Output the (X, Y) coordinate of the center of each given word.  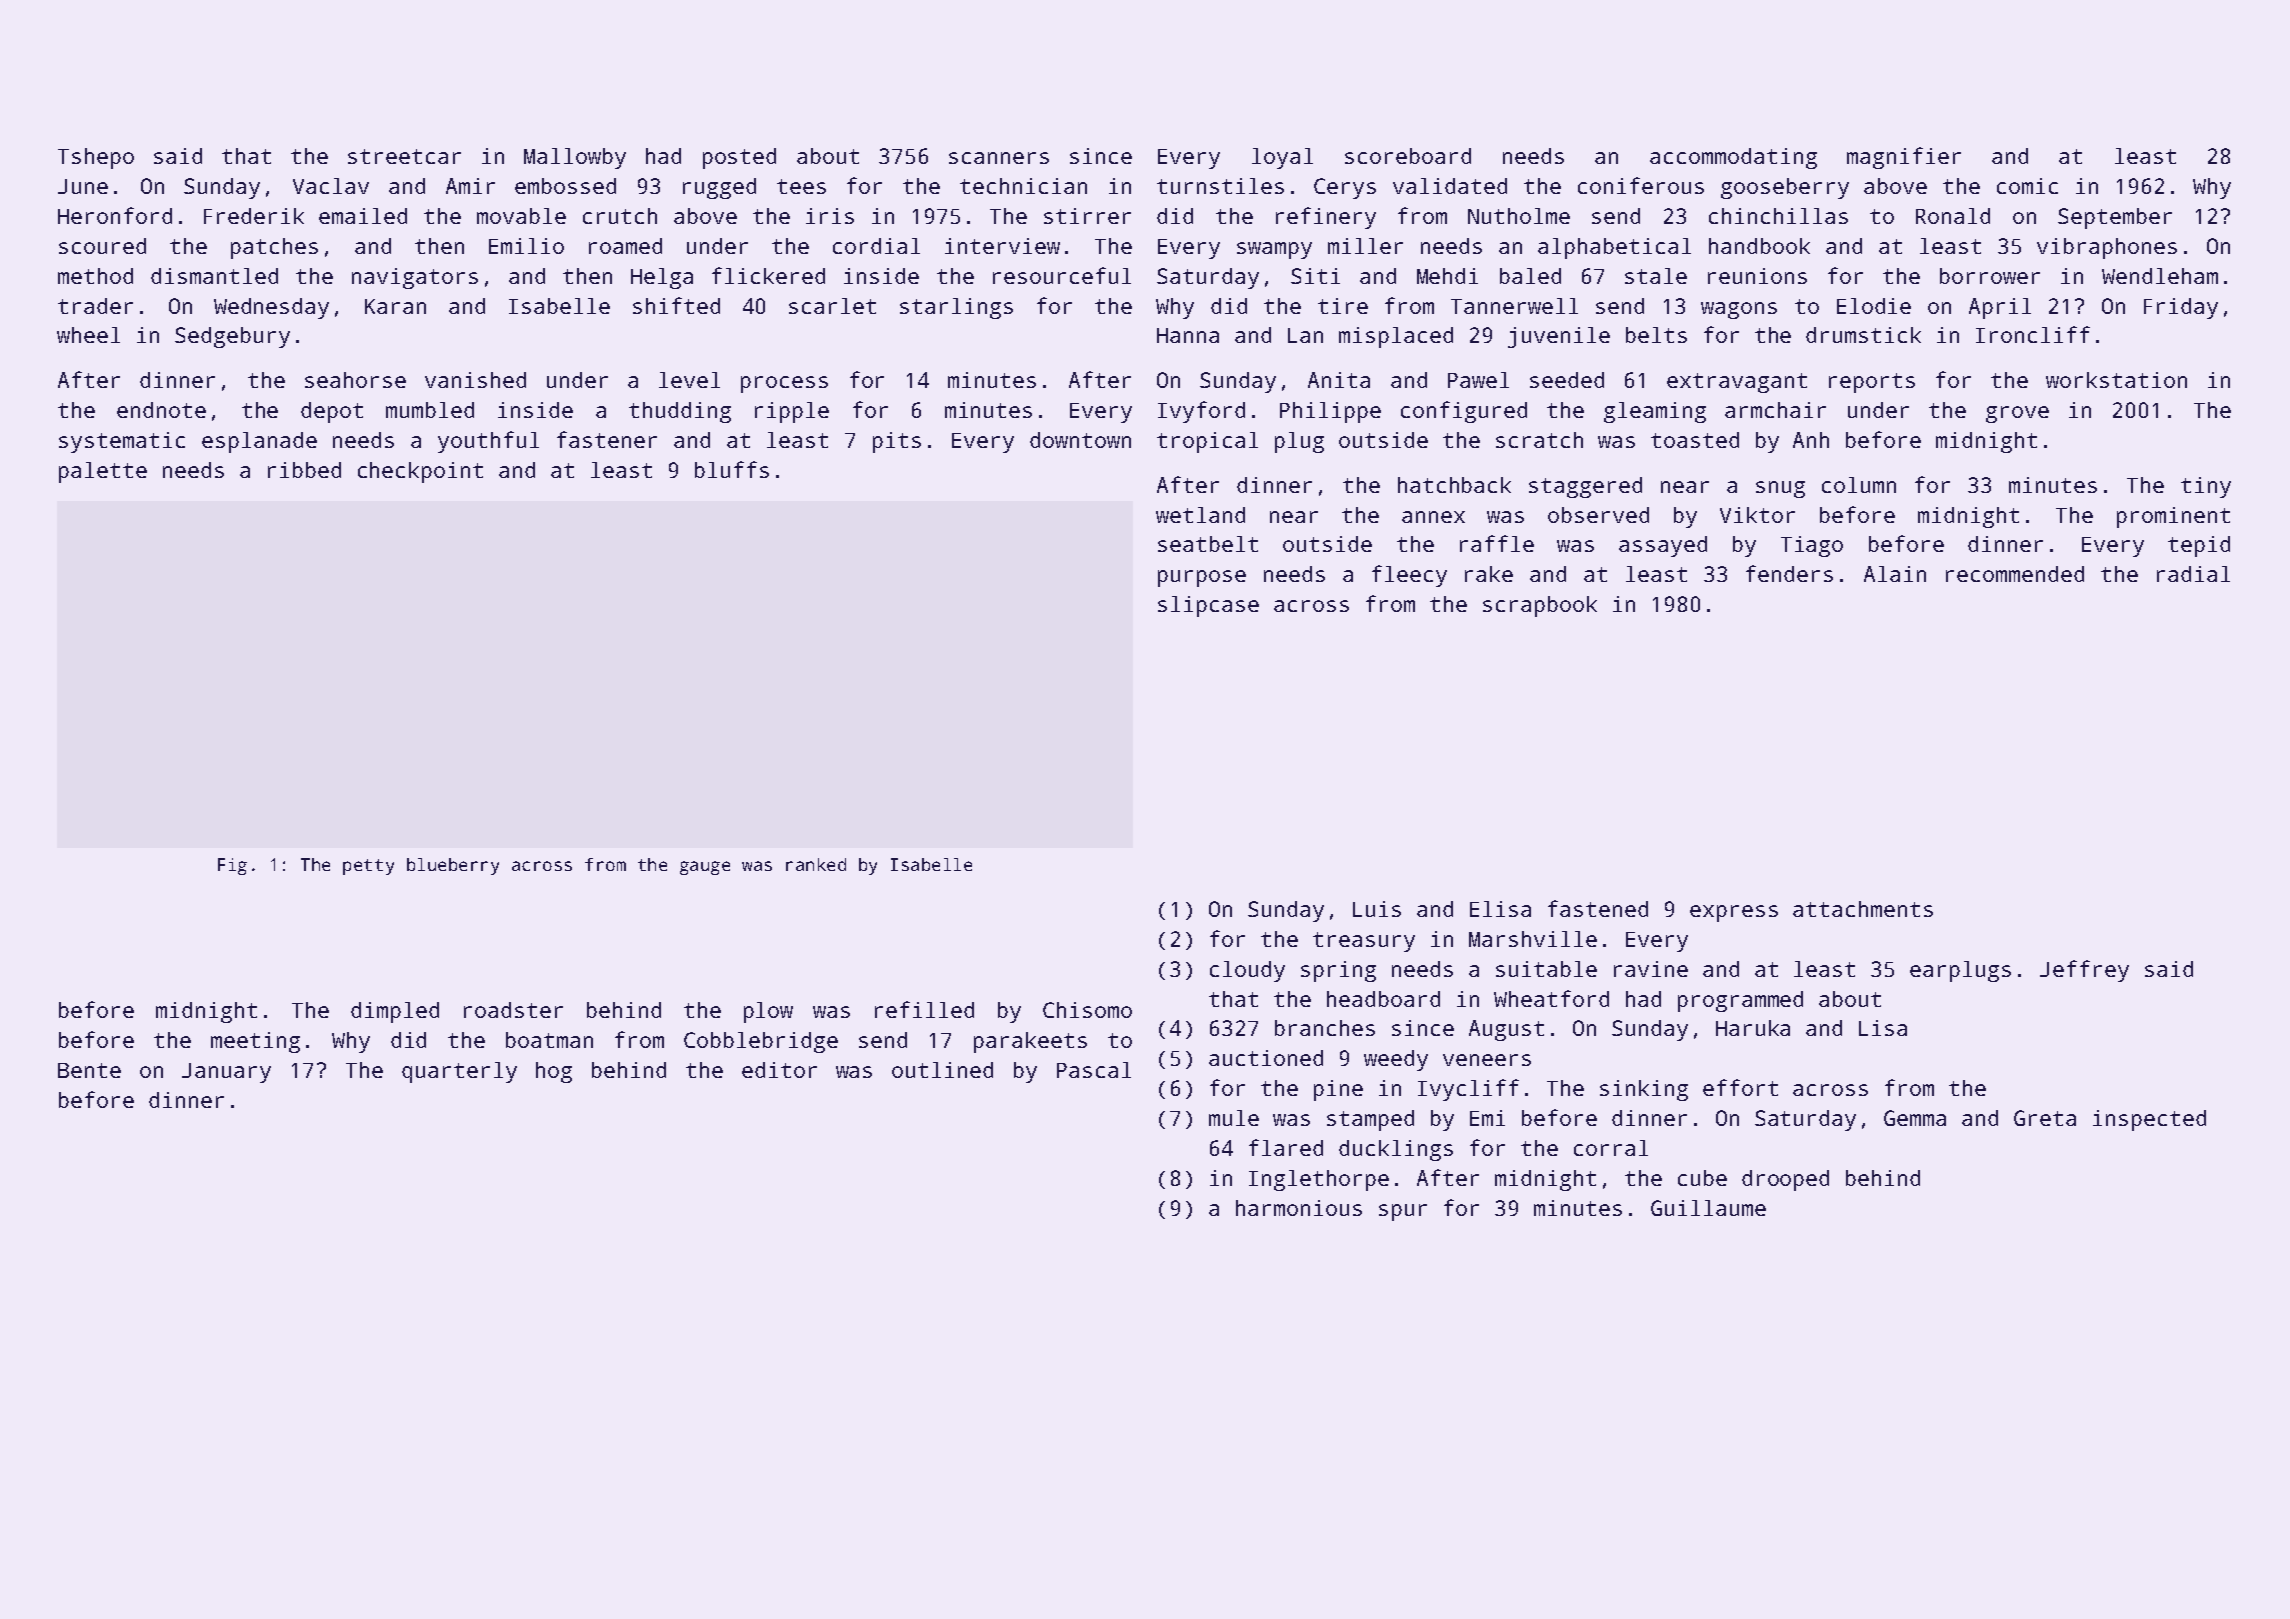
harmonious (1299, 1208)
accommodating (1733, 158)
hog (554, 1072)
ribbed (304, 470)
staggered (1585, 487)
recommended (2015, 574)
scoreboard (1408, 156)
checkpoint (420, 472)
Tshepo (96, 158)
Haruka (1753, 1028)
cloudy (1247, 971)
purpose (1202, 578)
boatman (549, 1040)
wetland (1200, 515)
